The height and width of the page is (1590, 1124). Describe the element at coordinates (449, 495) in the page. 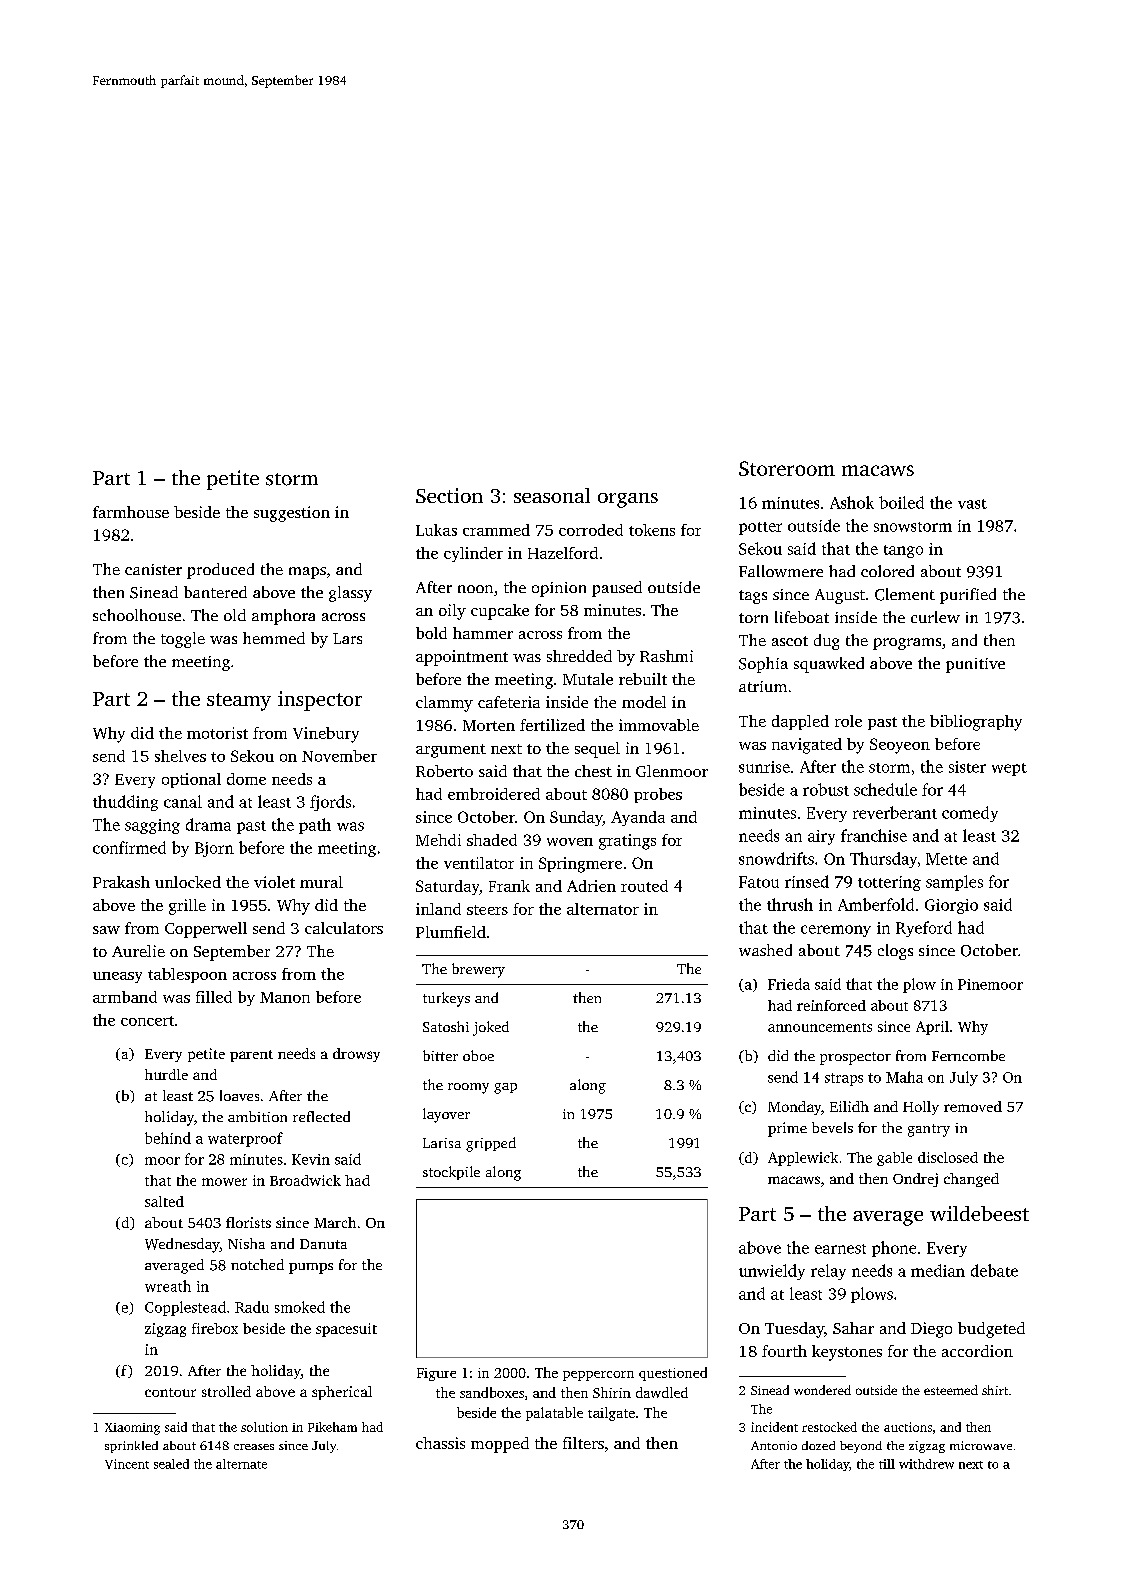

I see `Section` at that location.
